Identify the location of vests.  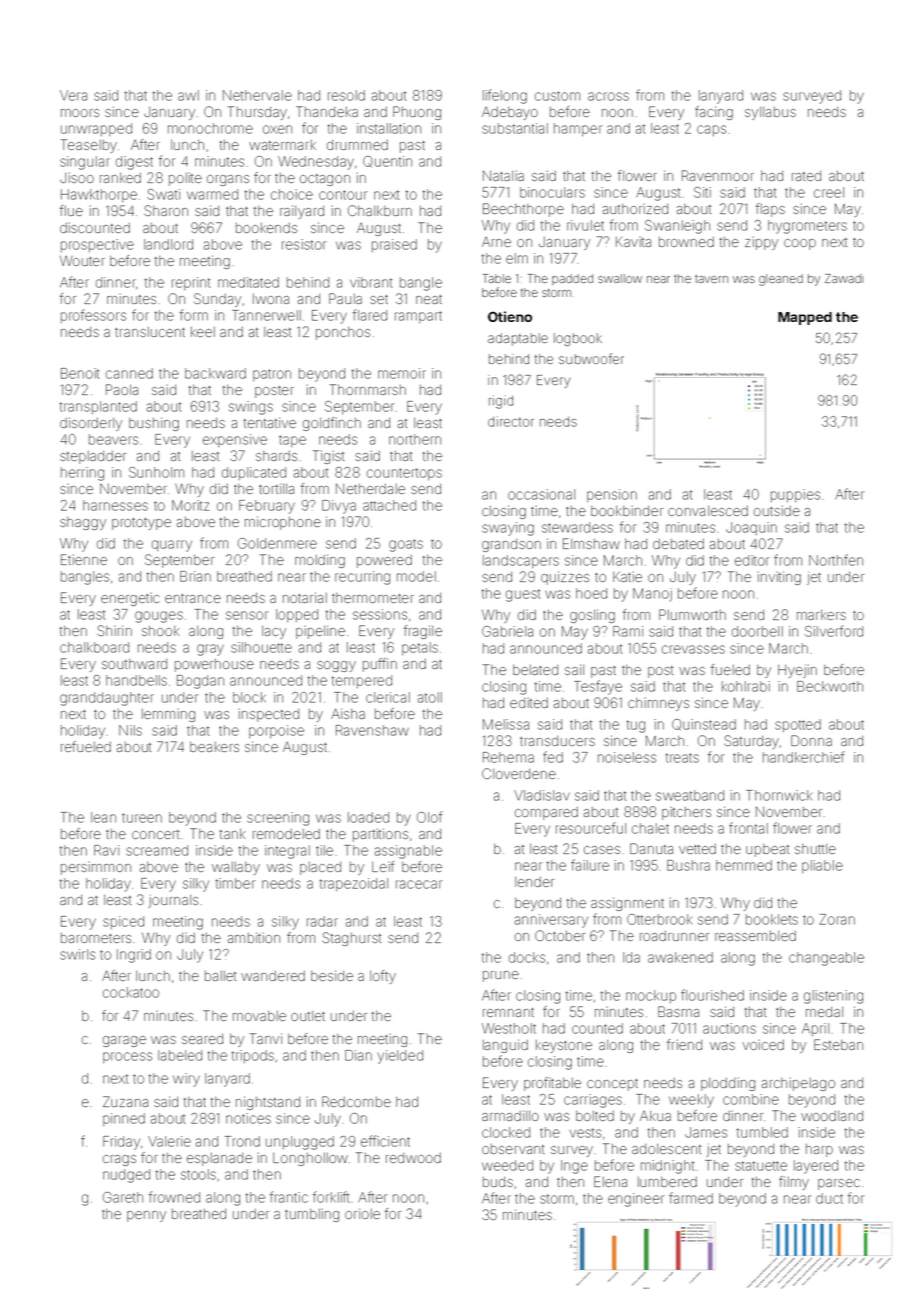
(585, 1133).
